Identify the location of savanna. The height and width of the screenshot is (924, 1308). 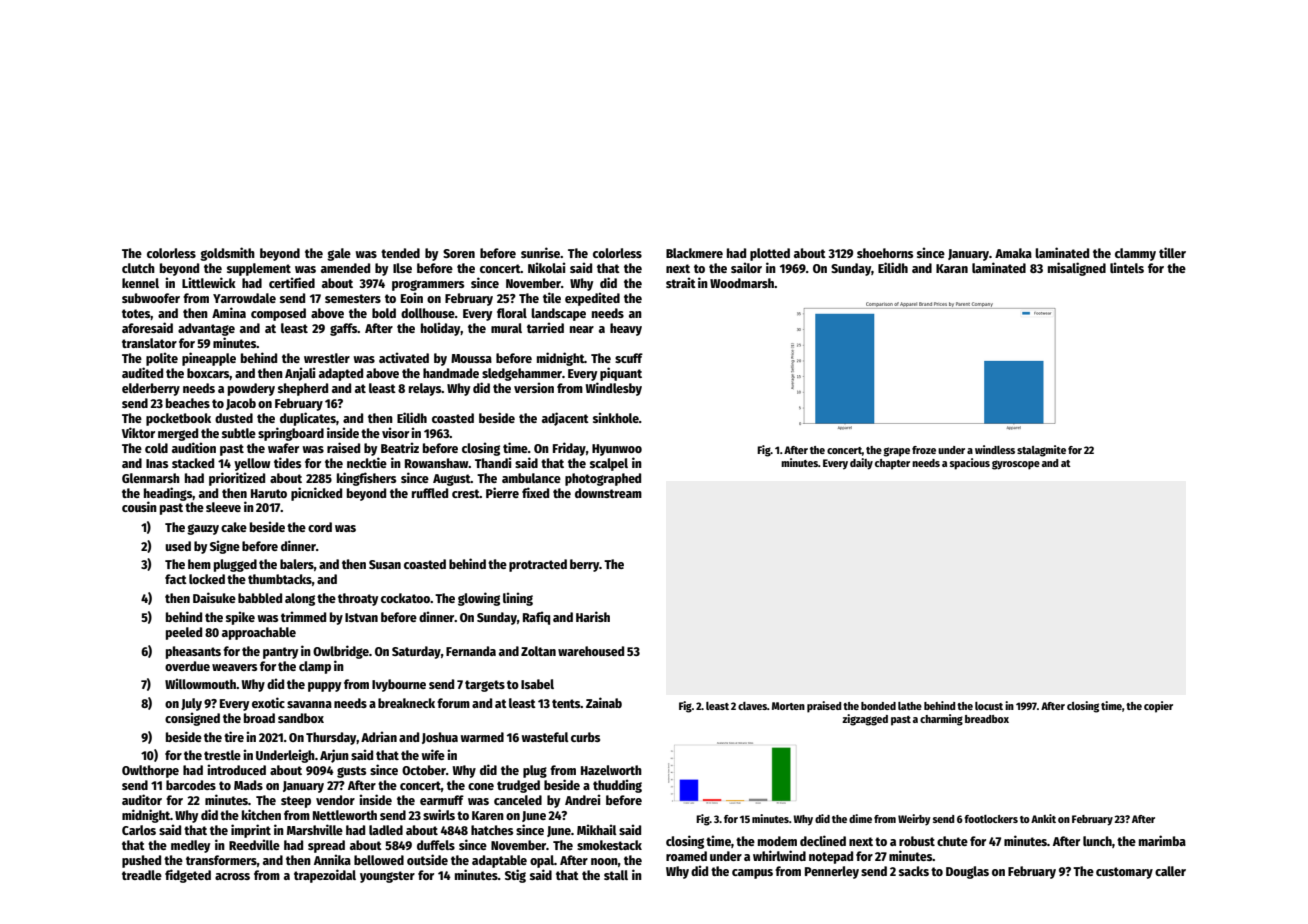
(309, 704).
